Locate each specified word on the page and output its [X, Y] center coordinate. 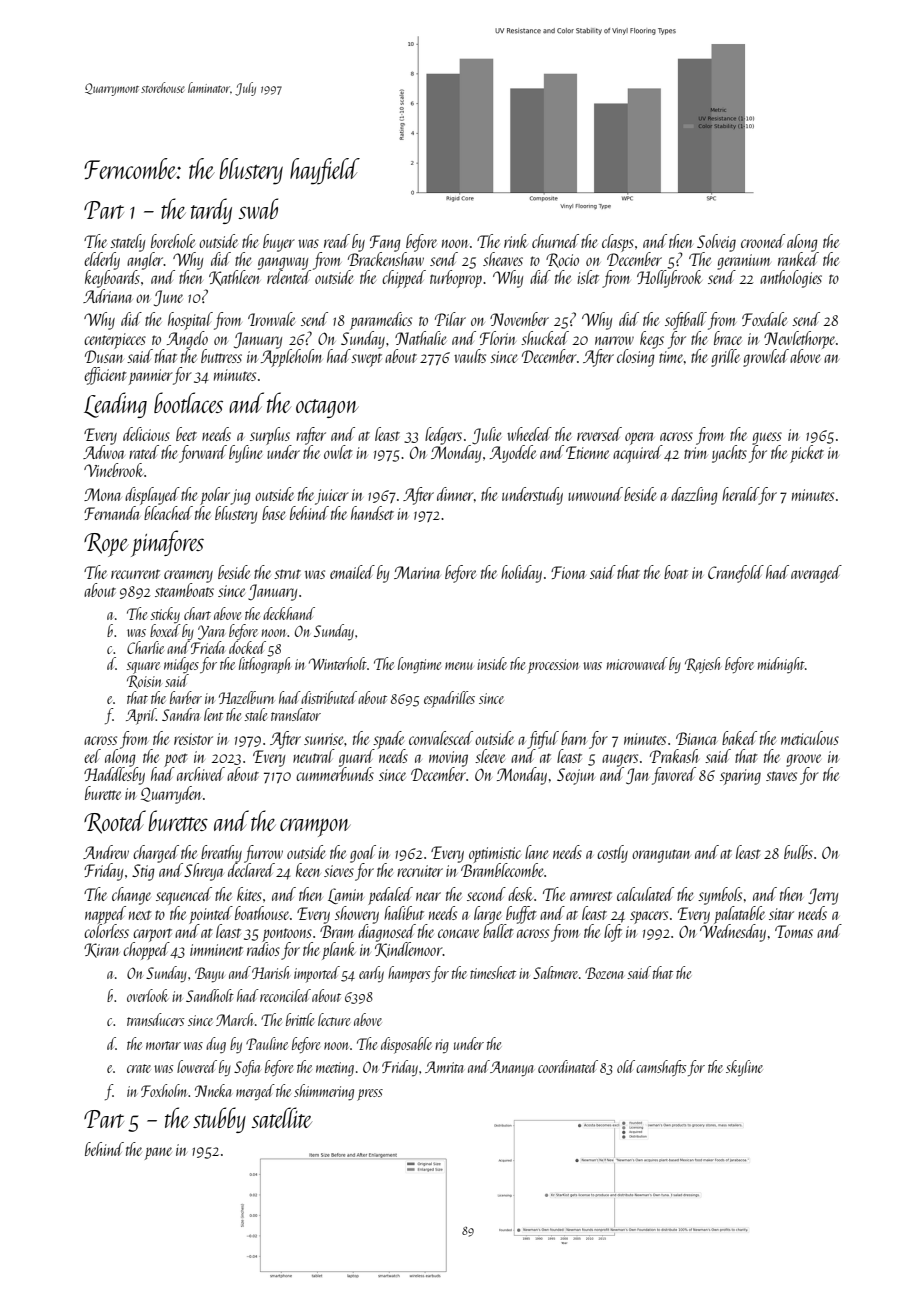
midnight [781, 665]
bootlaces [188, 402]
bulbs [798, 852]
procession [553, 666]
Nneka [213, 1090]
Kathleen [234, 278]
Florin [498, 338]
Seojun [576, 776]
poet [176, 760]
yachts [729, 454]
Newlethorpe [799, 340]
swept [366, 360]
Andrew [106, 852]
